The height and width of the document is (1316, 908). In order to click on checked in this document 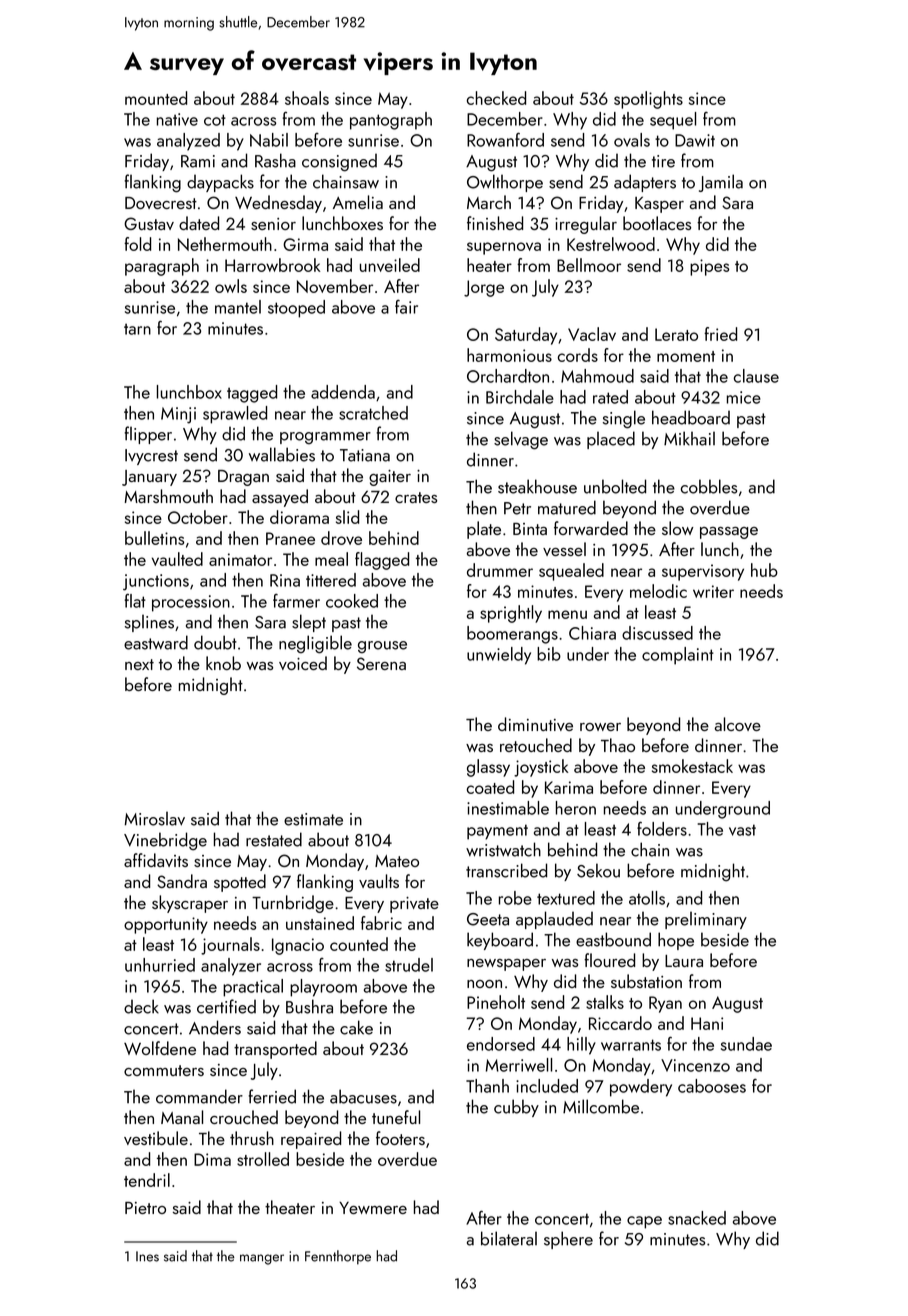, I will do `click(496, 98)`.
